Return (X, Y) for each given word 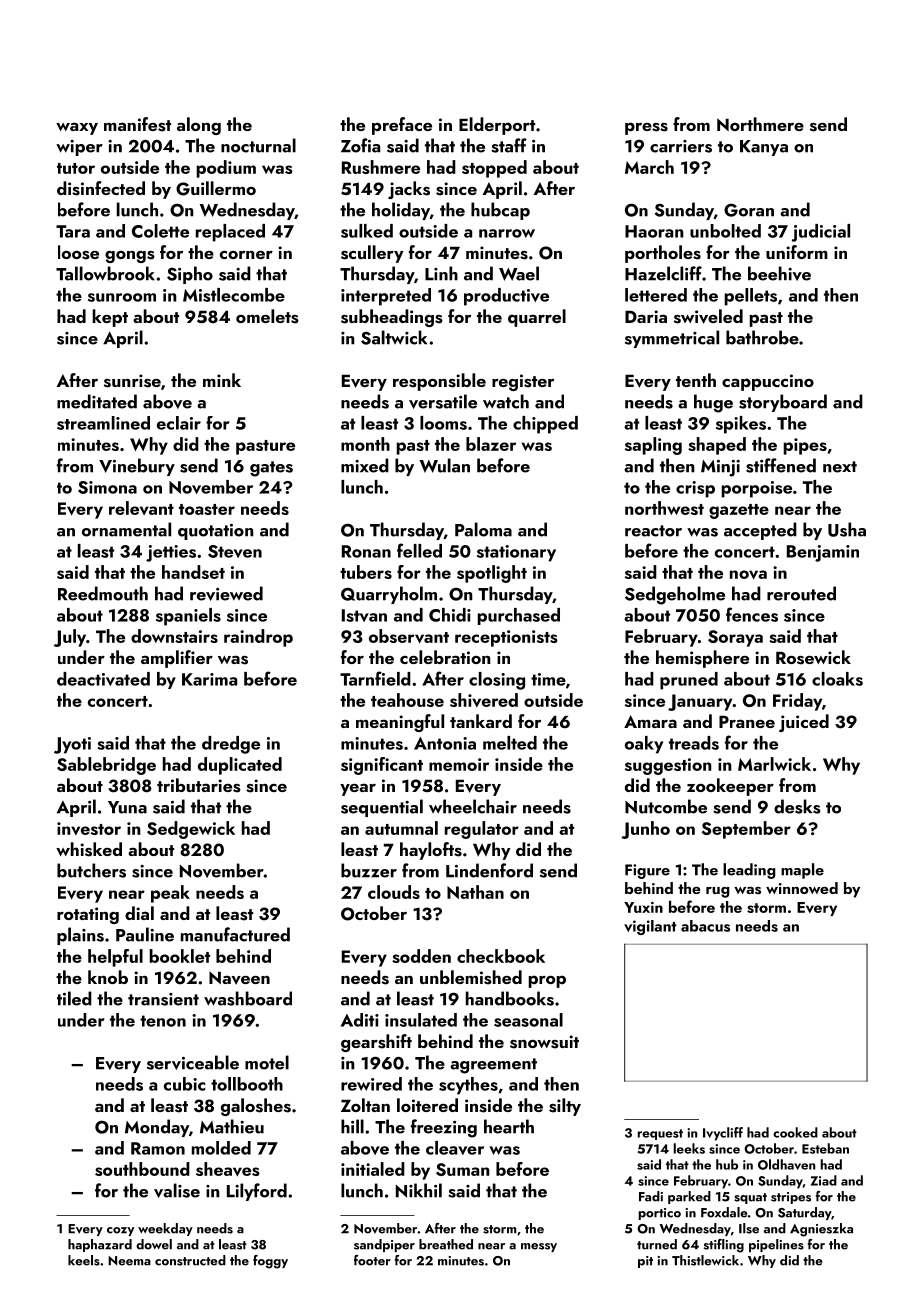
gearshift (376, 1043)
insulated (421, 1020)
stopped (494, 169)
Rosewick (813, 657)
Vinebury (137, 467)
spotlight (492, 574)
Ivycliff (723, 1134)
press (646, 128)
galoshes (256, 1107)
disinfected (101, 188)
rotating (88, 915)
